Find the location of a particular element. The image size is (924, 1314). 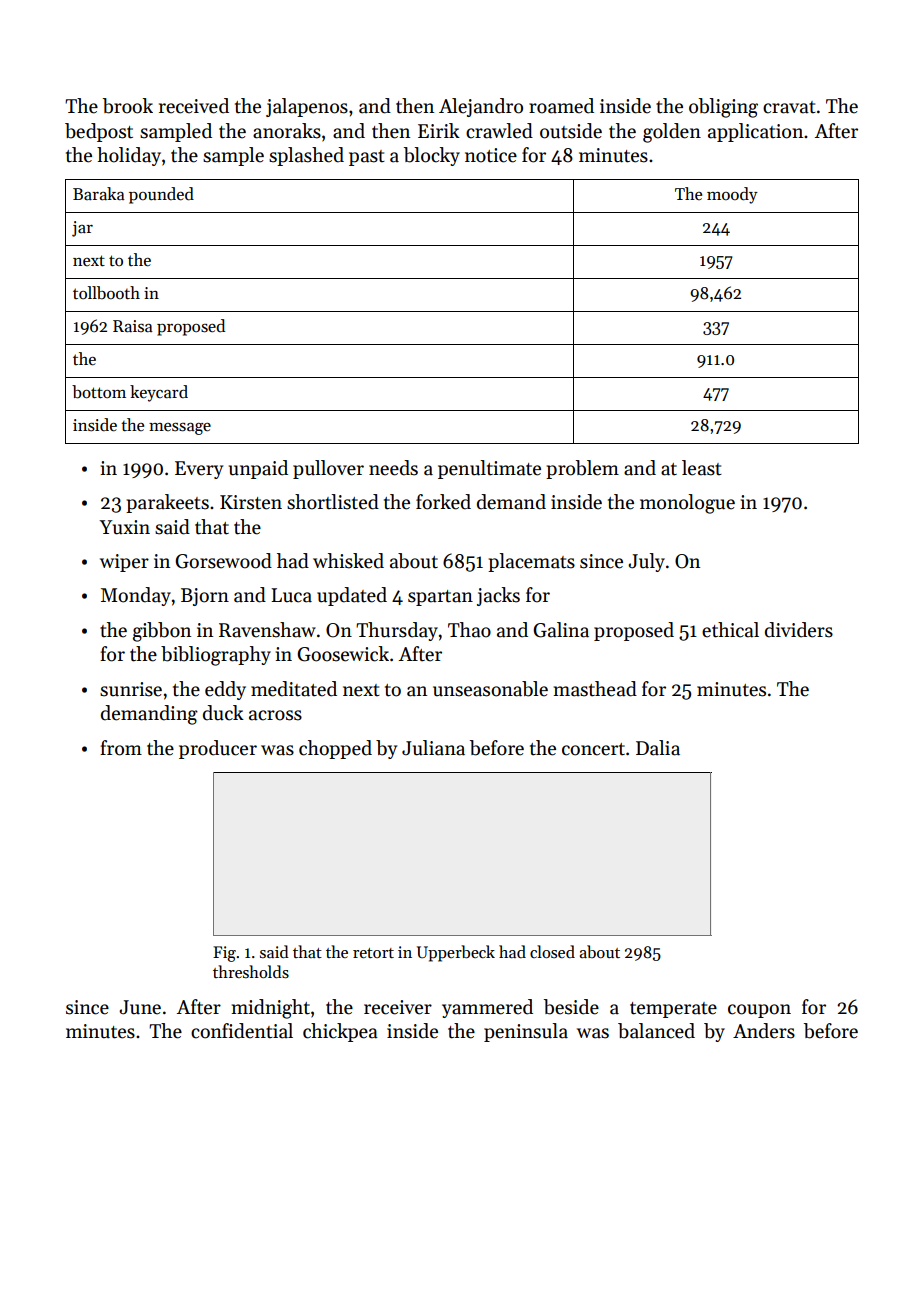

Juliana is located at coordinates (433, 748).
